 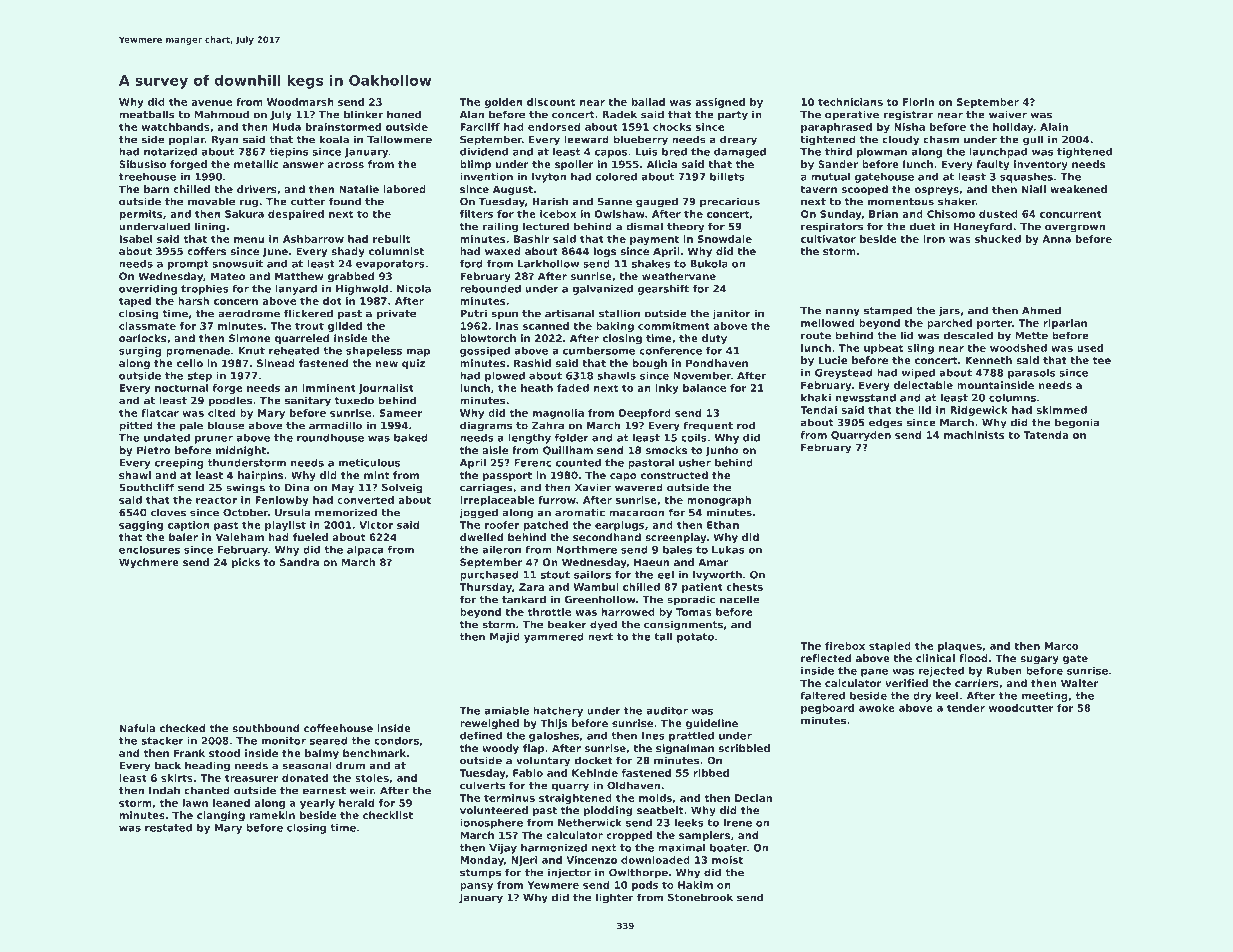 What do you see at coordinates (265, 728) in the image?
I see `southbound` at bounding box center [265, 728].
